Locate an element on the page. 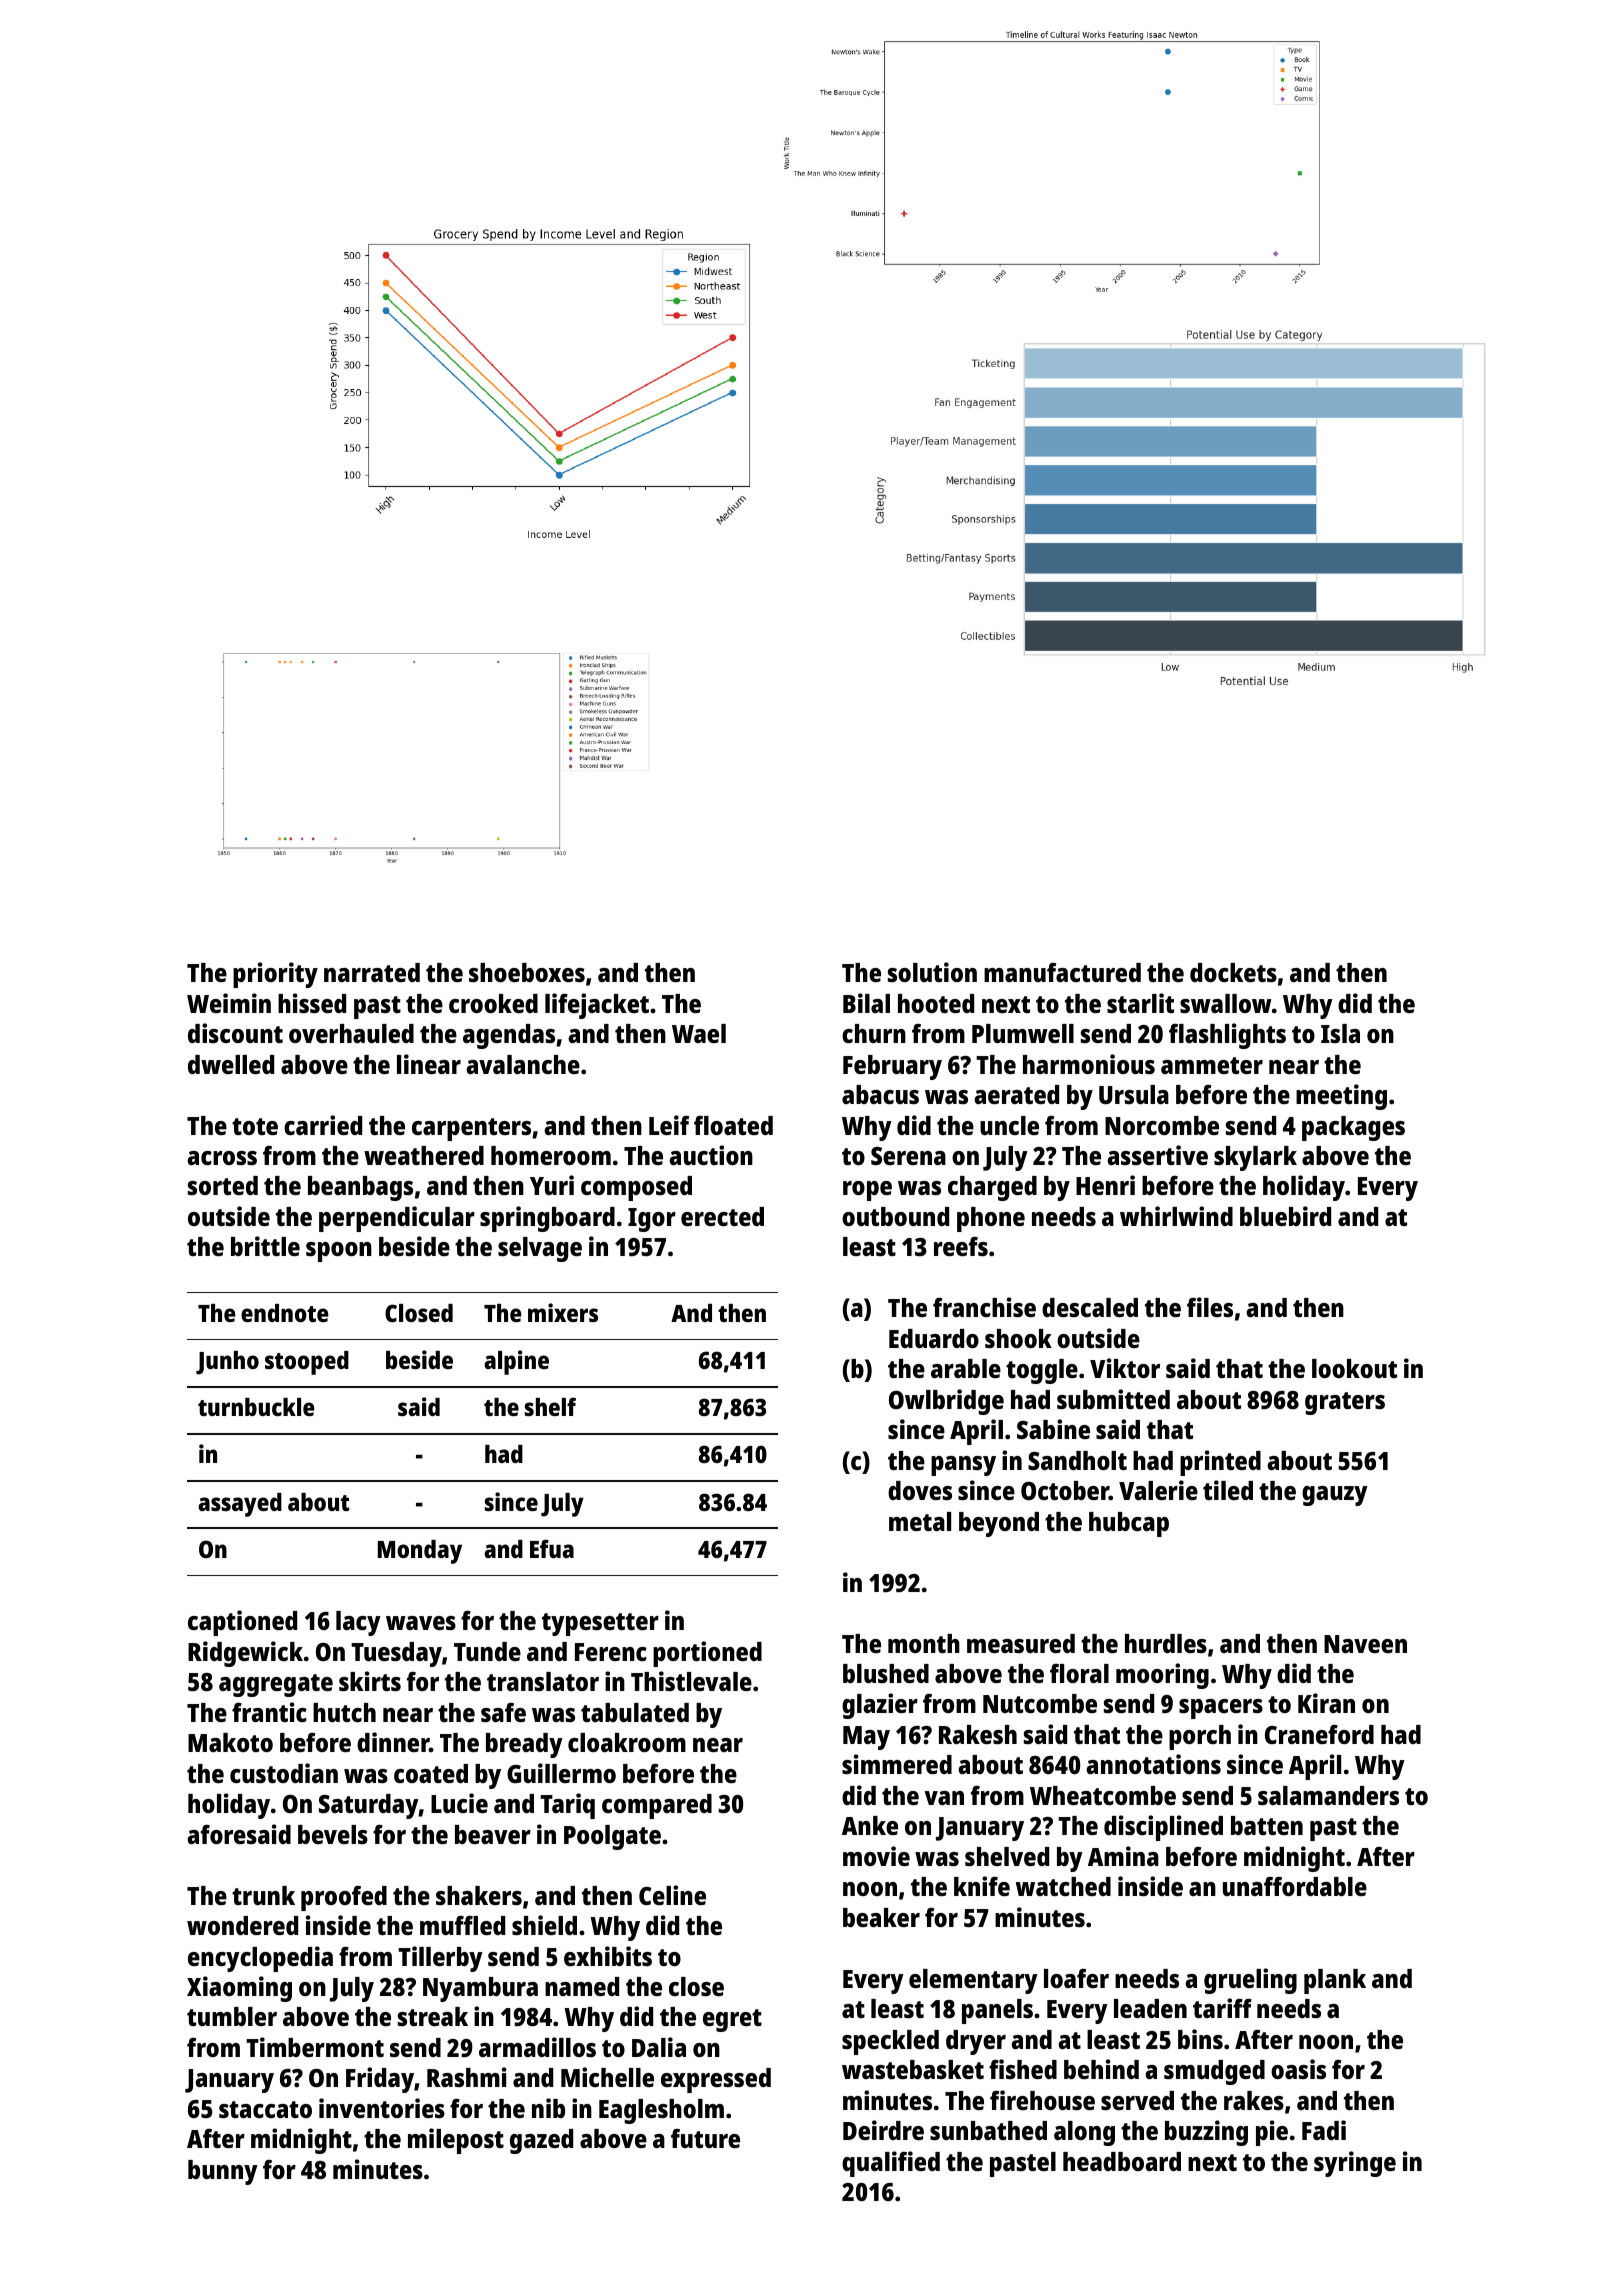 Image resolution: width=1620 pixels, height=2292 pixels. mixers is located at coordinates (563, 1312).
